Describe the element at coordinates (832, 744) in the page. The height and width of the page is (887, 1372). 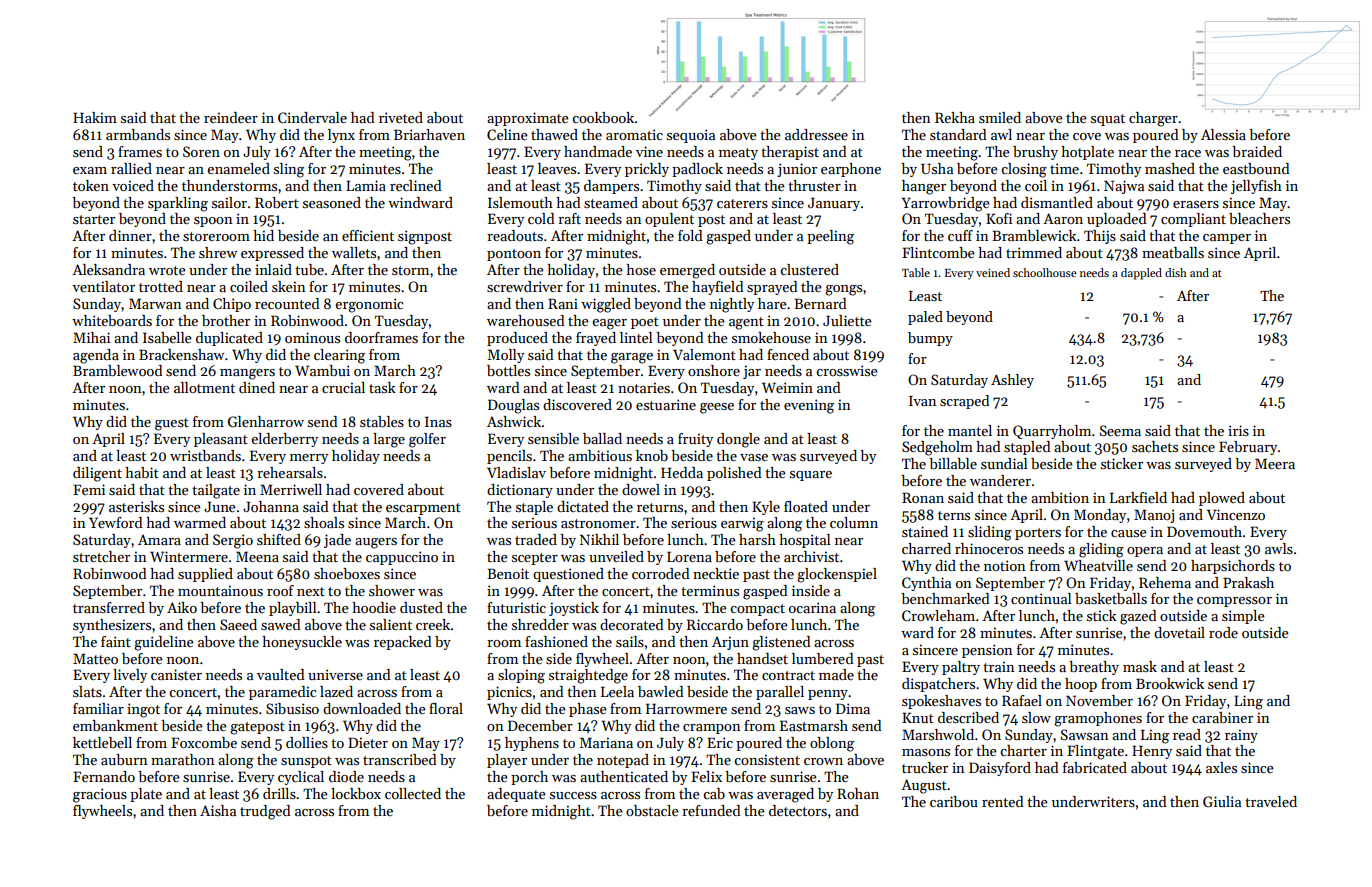
I see `oblong` at that location.
